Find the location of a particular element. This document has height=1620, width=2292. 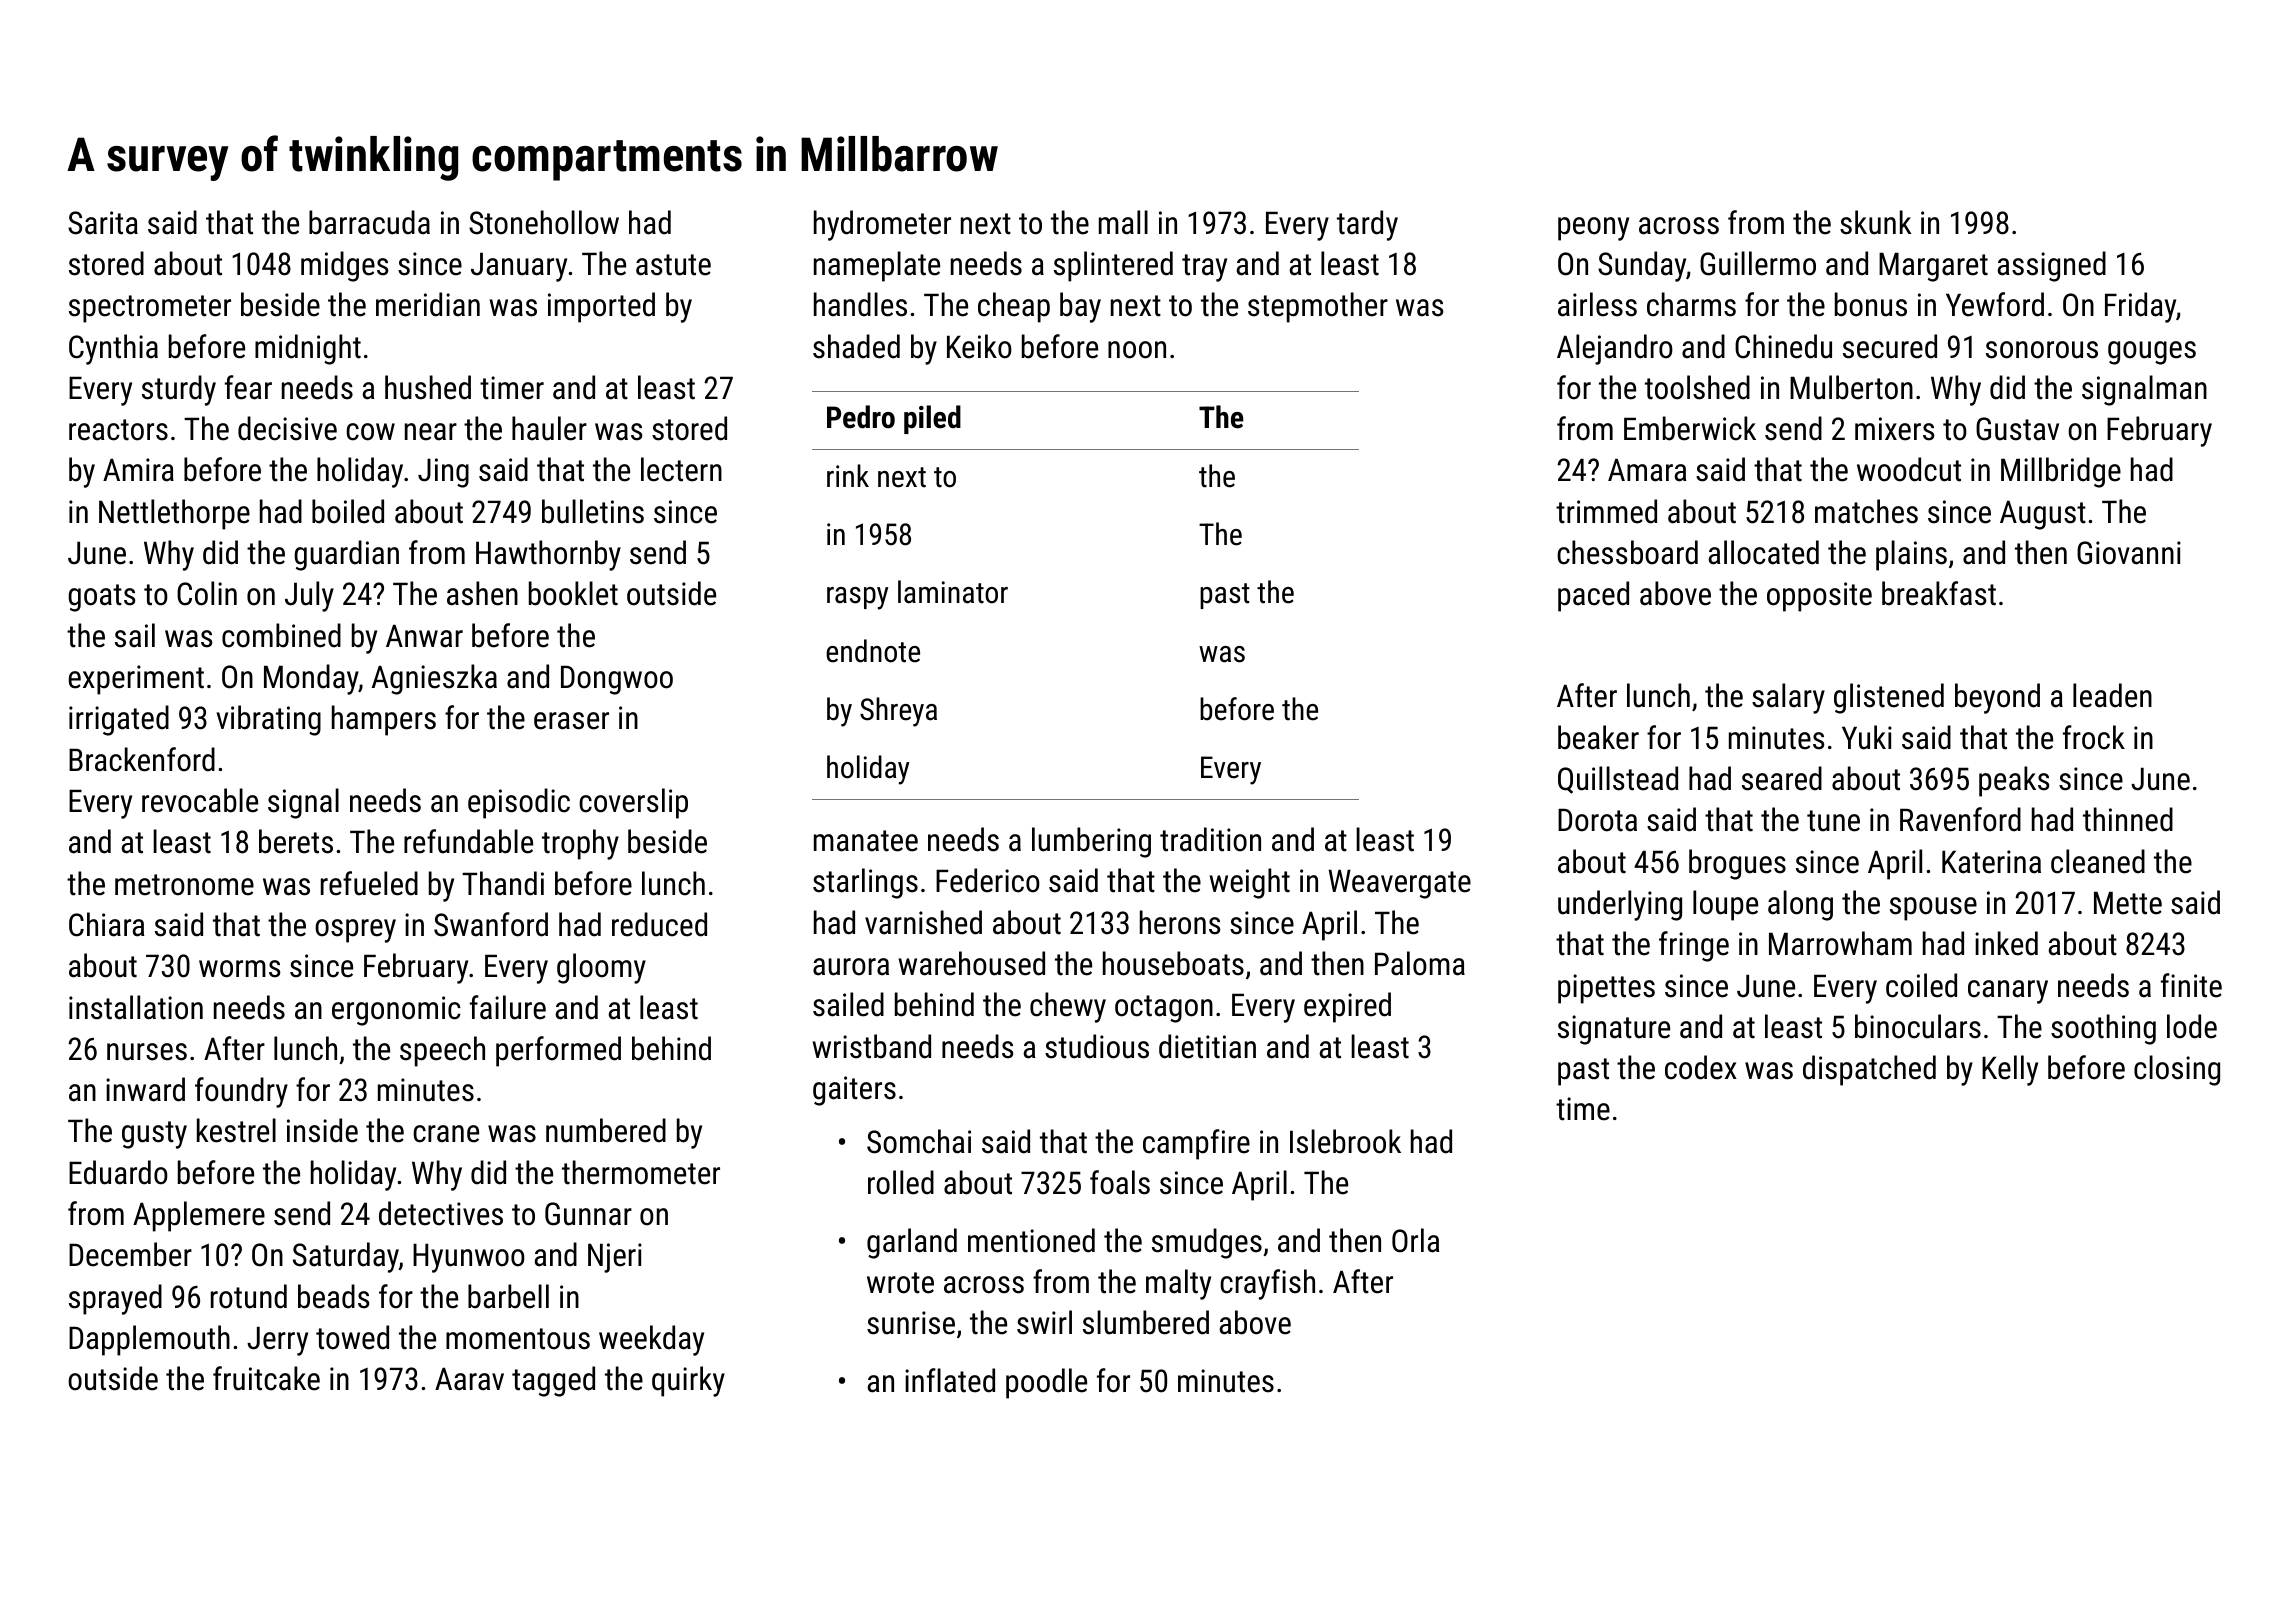

coverslip is located at coordinates (633, 803).
